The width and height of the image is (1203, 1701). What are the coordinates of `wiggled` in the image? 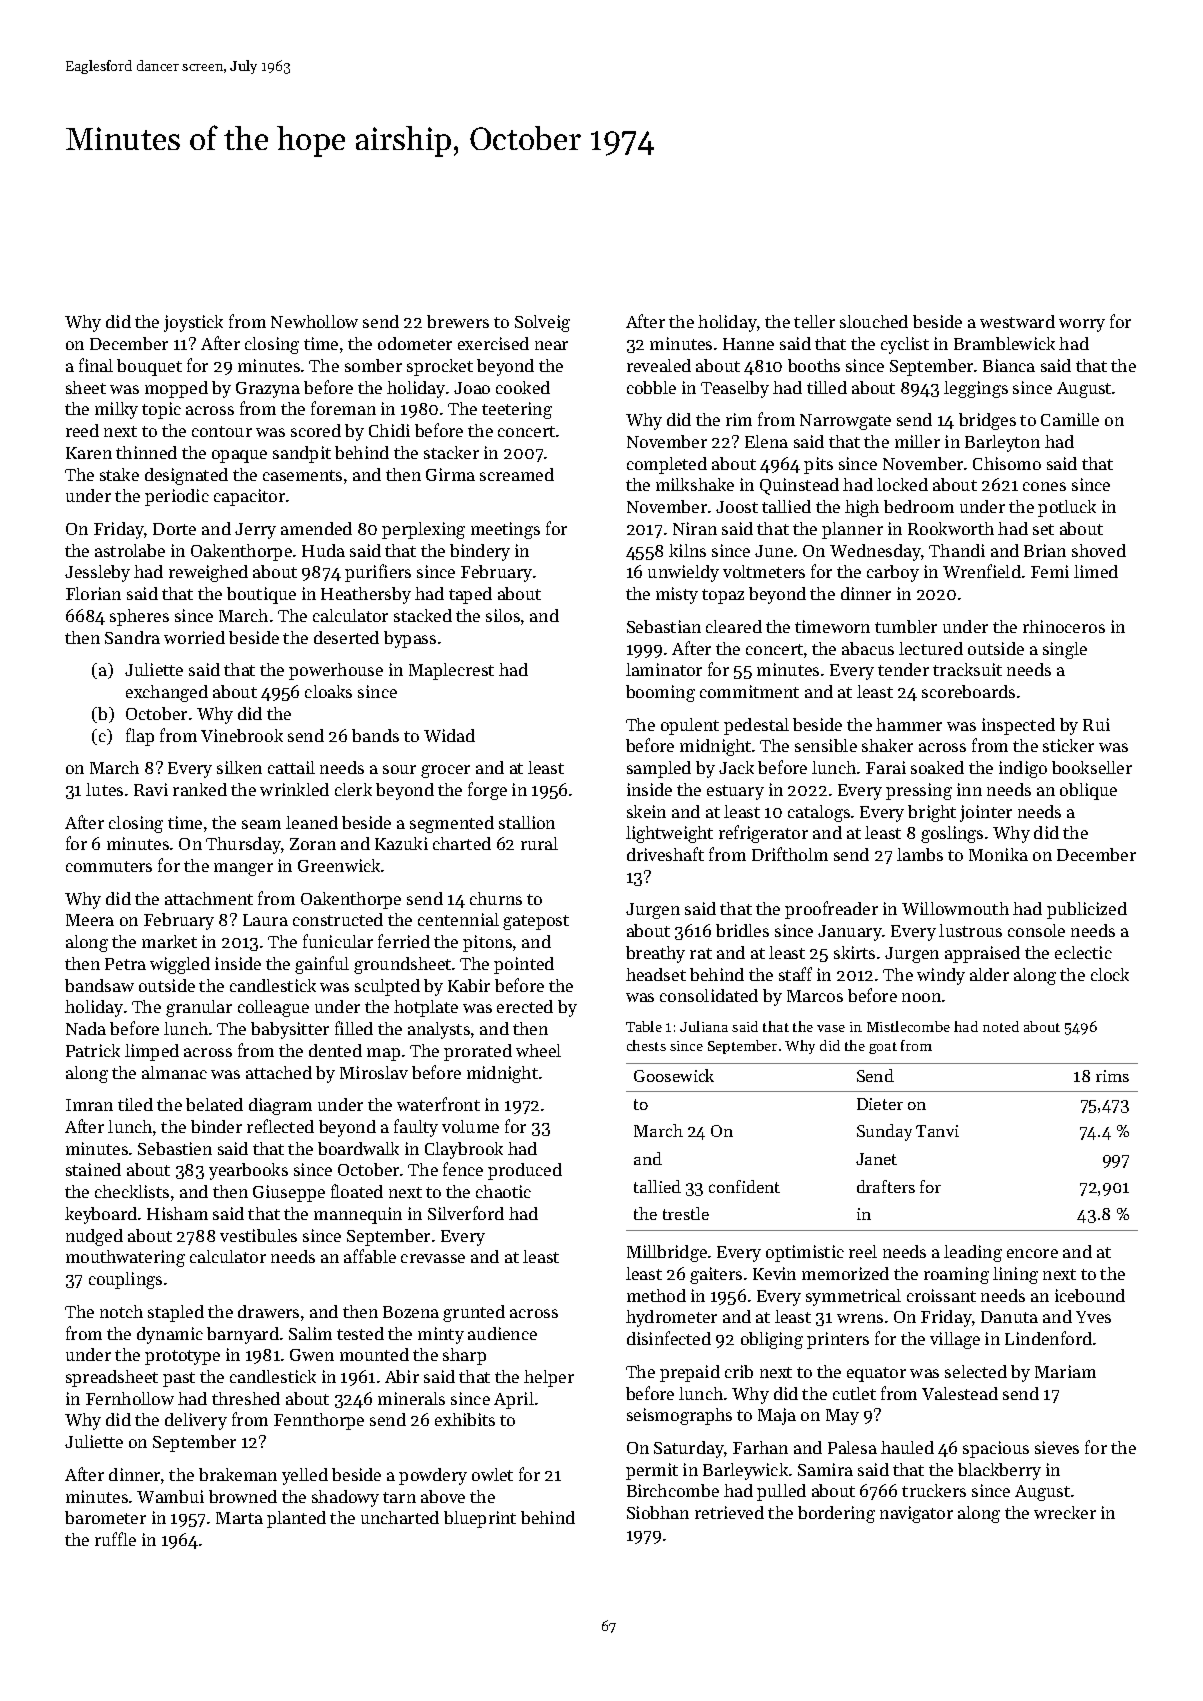 It's located at (180, 965).
